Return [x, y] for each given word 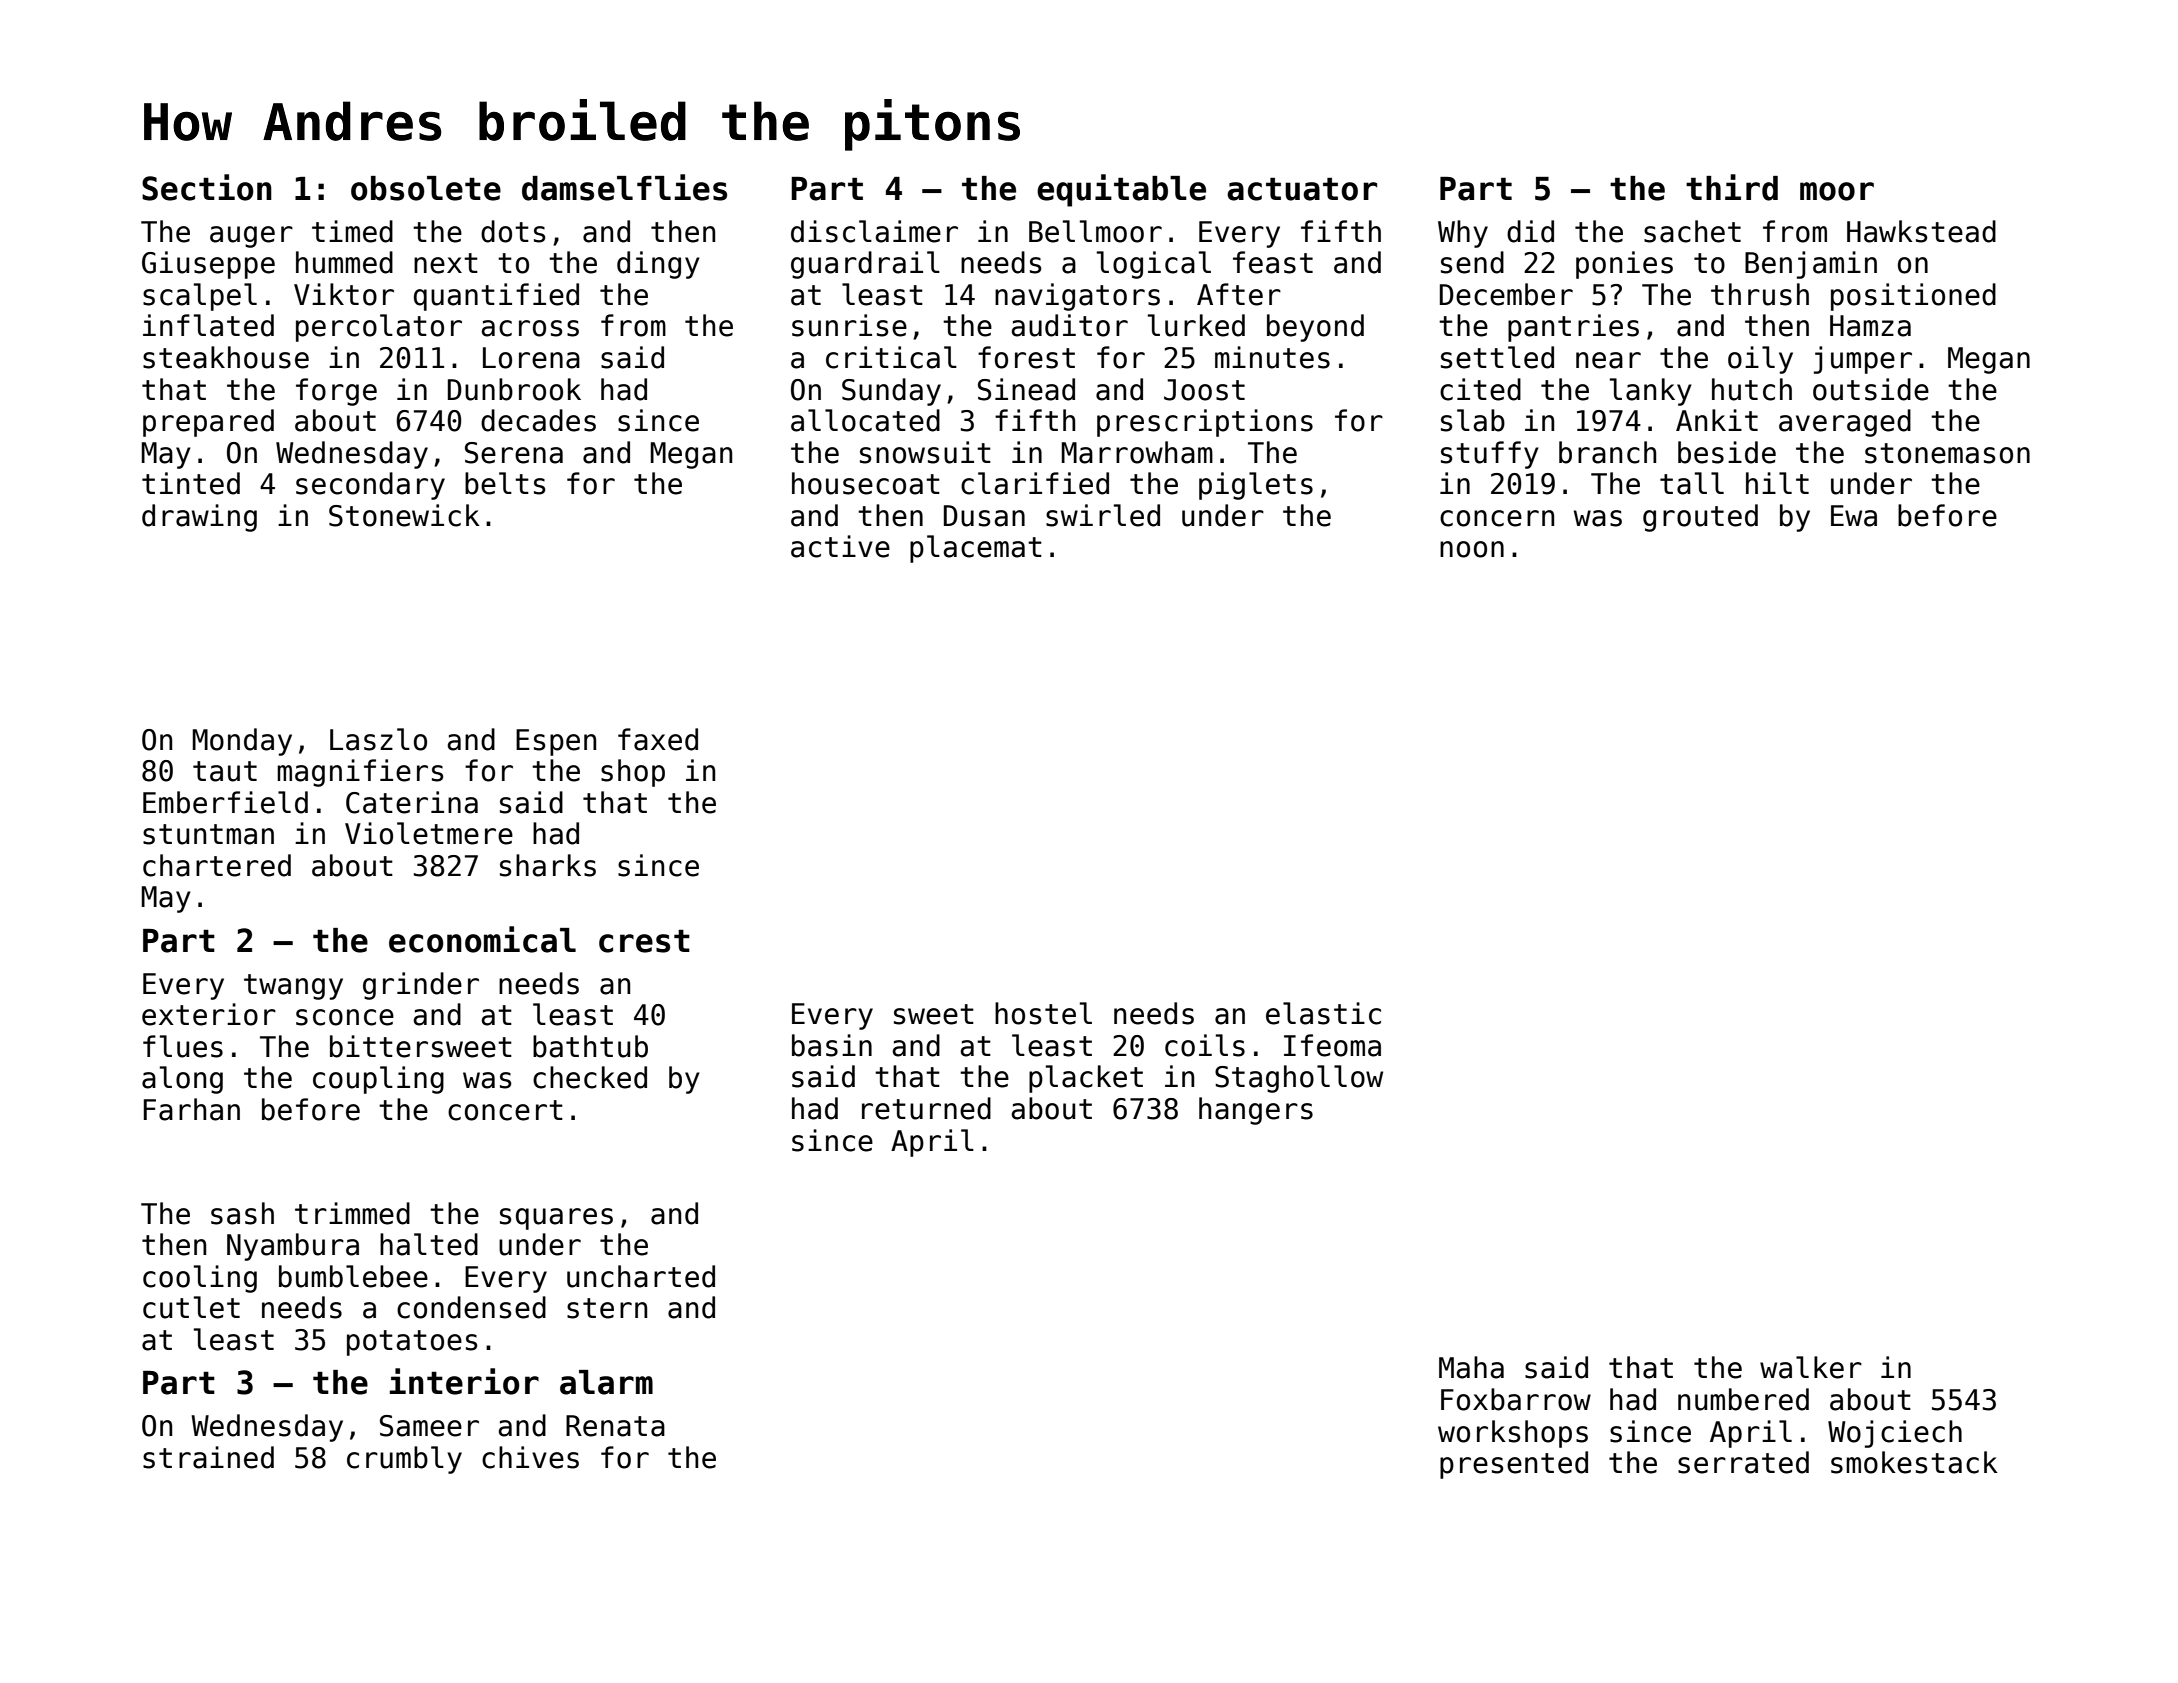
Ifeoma [1332, 1045]
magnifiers [360, 773]
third [1732, 187]
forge [336, 392]
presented [1514, 1465]
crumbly [404, 1460]
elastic [1323, 1013]
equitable [1121, 190]
